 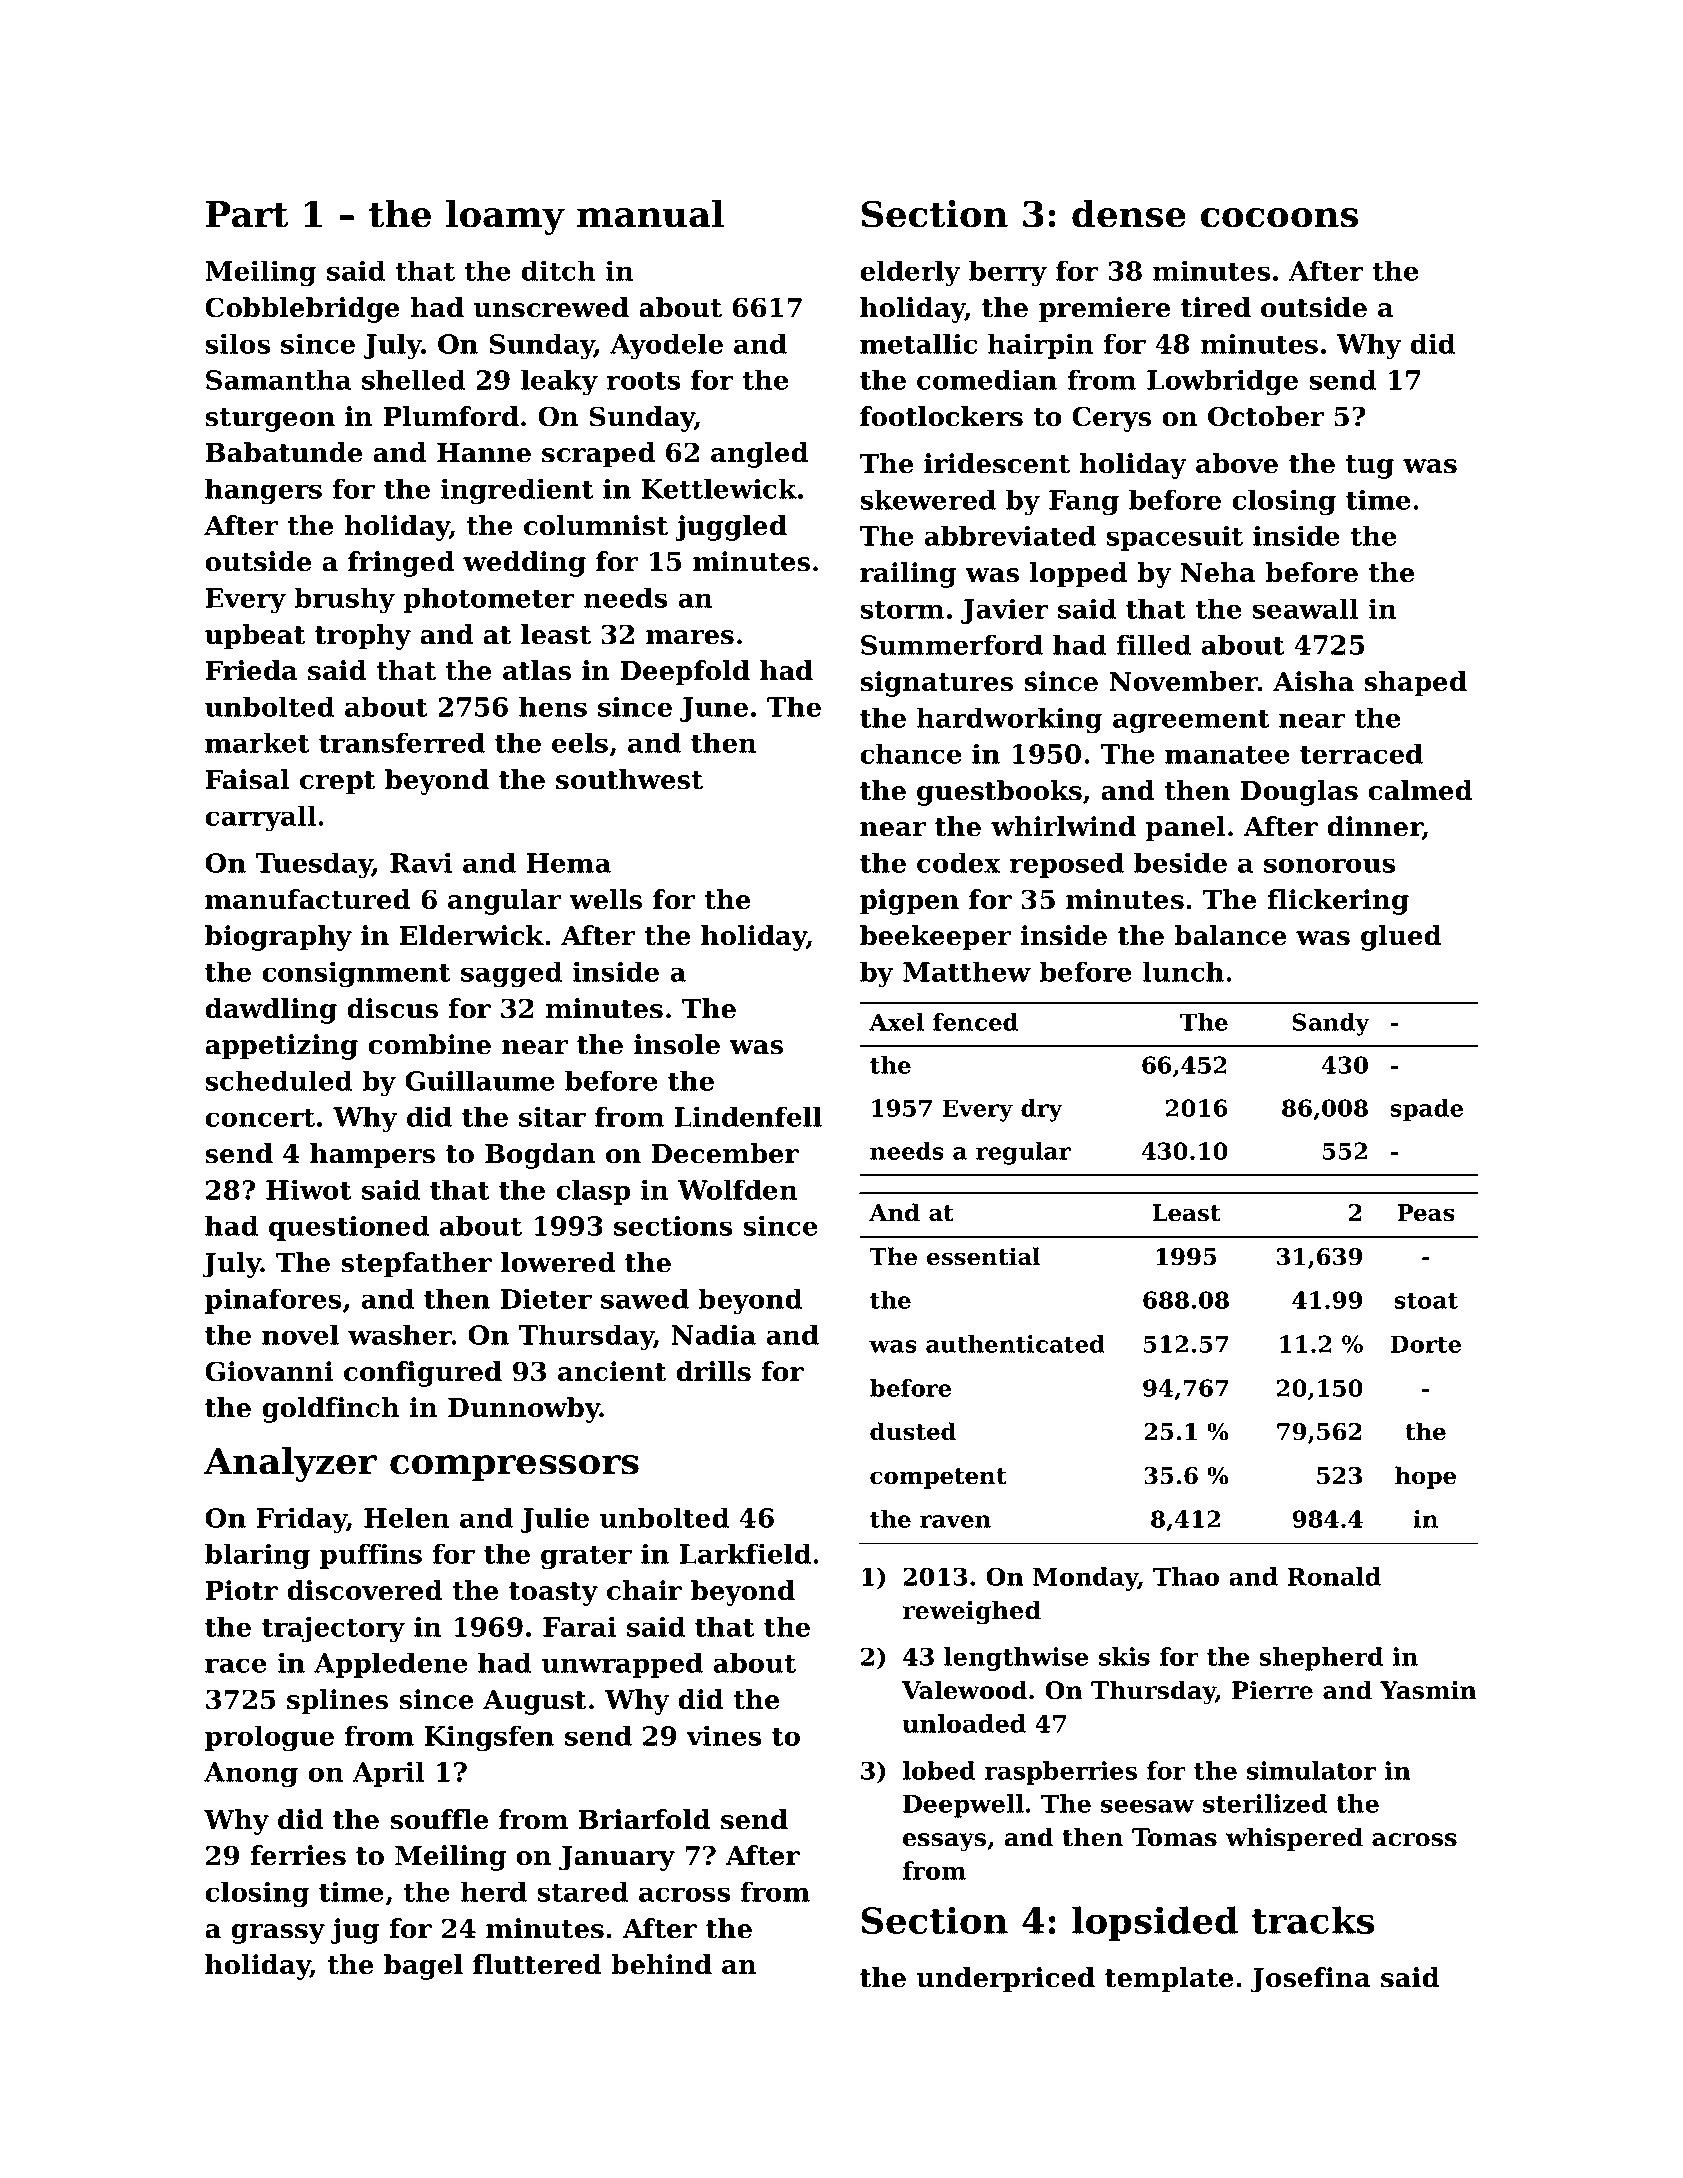 I want to click on grassy, so click(x=278, y=1934).
